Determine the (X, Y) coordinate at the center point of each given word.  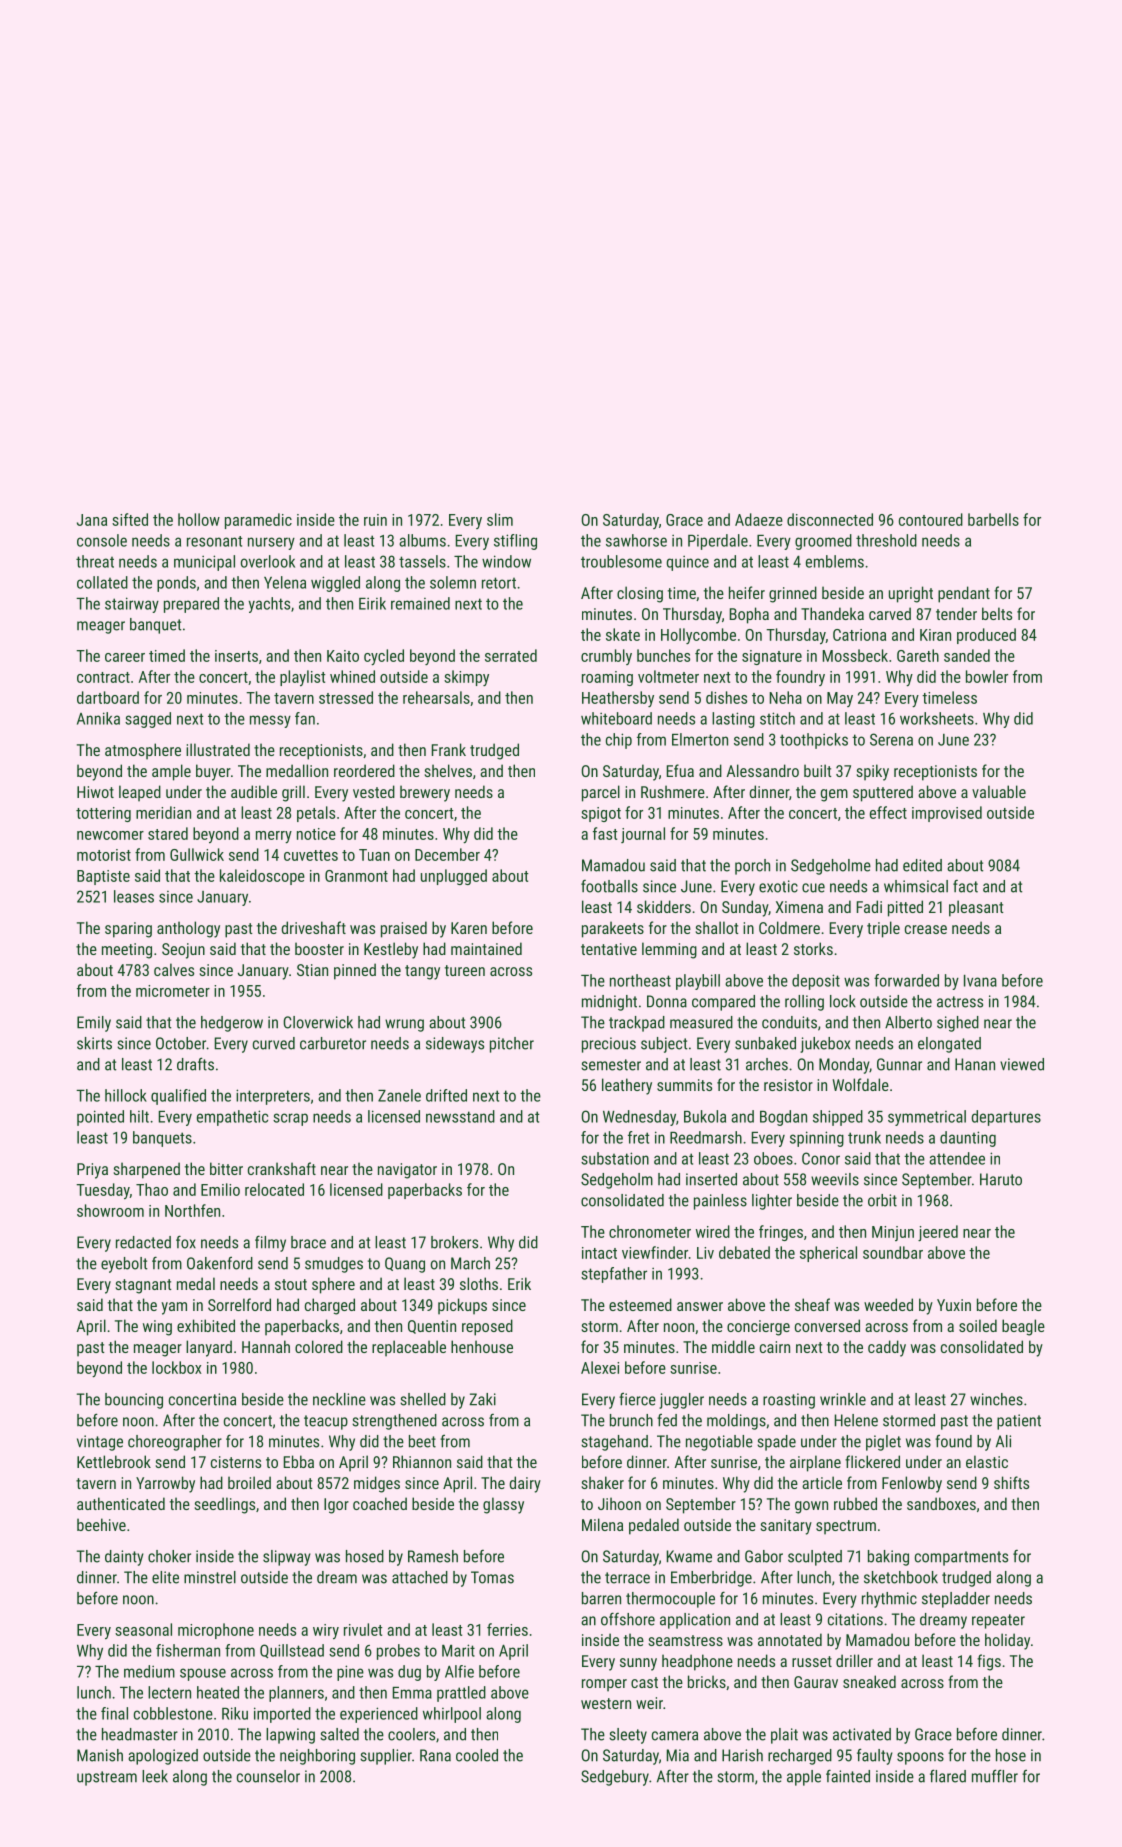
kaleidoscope (262, 877)
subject (664, 1045)
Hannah (266, 1346)
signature (772, 657)
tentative (609, 949)
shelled (423, 1399)
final (114, 1713)
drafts (195, 1064)
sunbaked (765, 1043)
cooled (477, 1755)
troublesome (621, 561)
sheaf (812, 1304)
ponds (176, 584)
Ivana (980, 981)
